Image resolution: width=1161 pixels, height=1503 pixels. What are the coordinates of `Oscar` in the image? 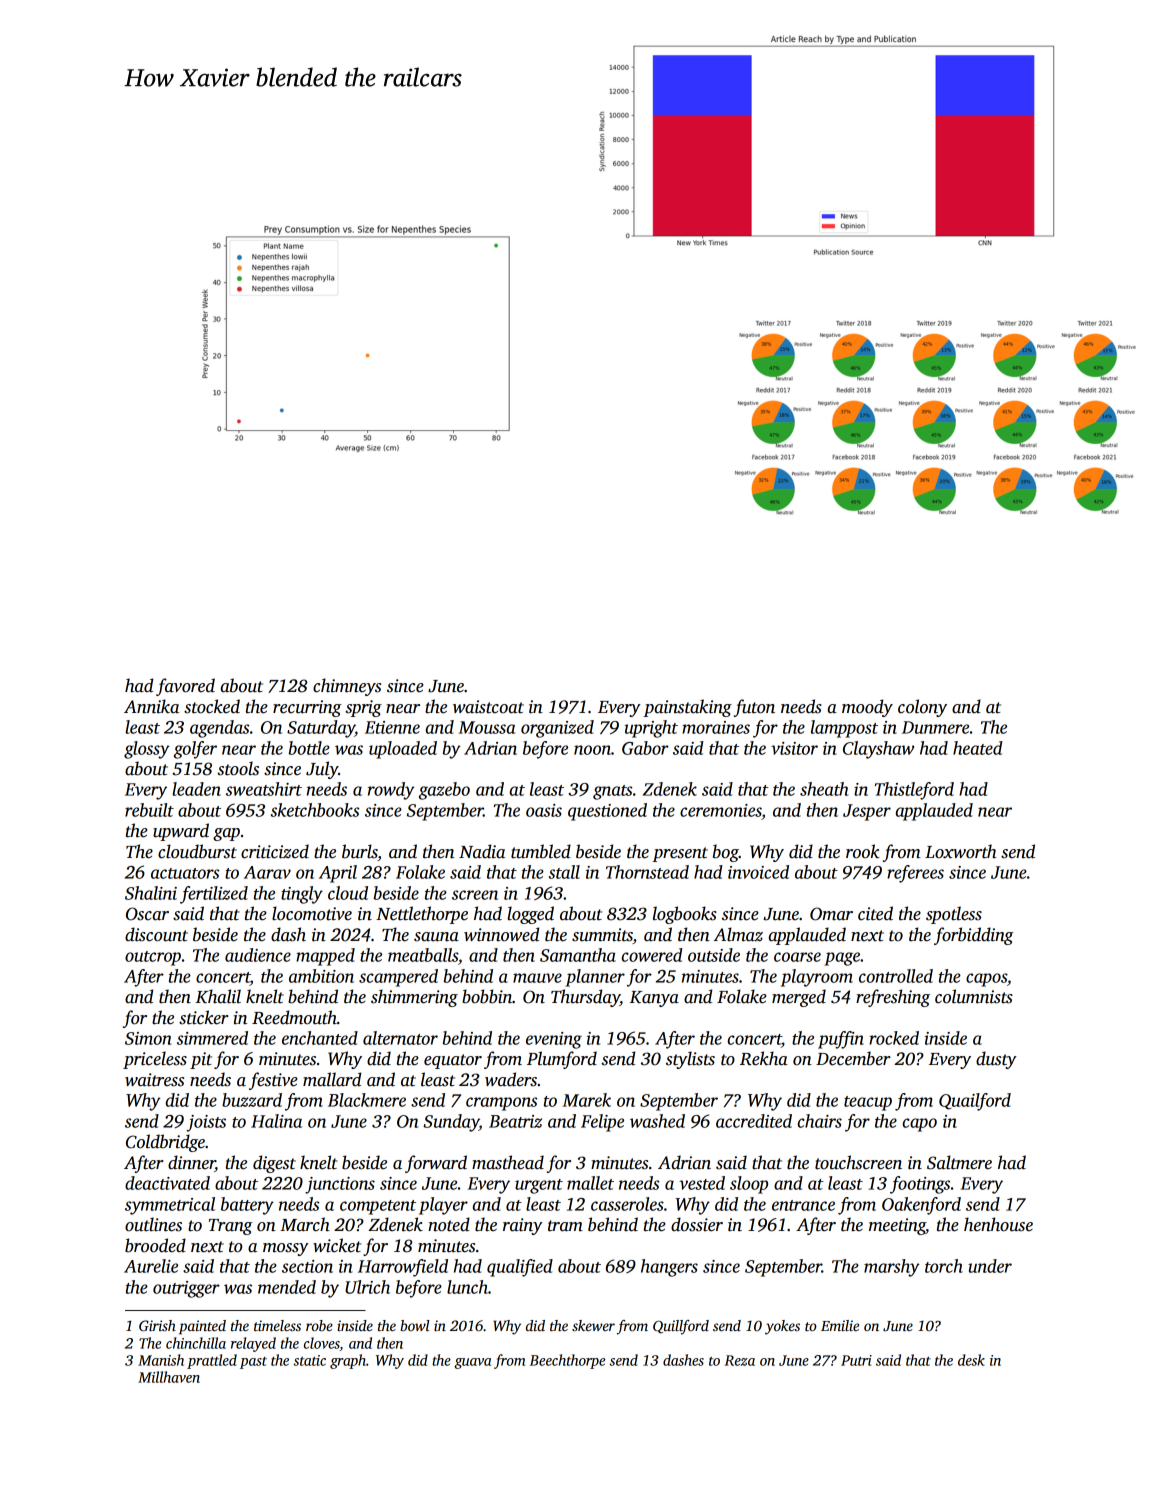 It's located at (147, 914).
